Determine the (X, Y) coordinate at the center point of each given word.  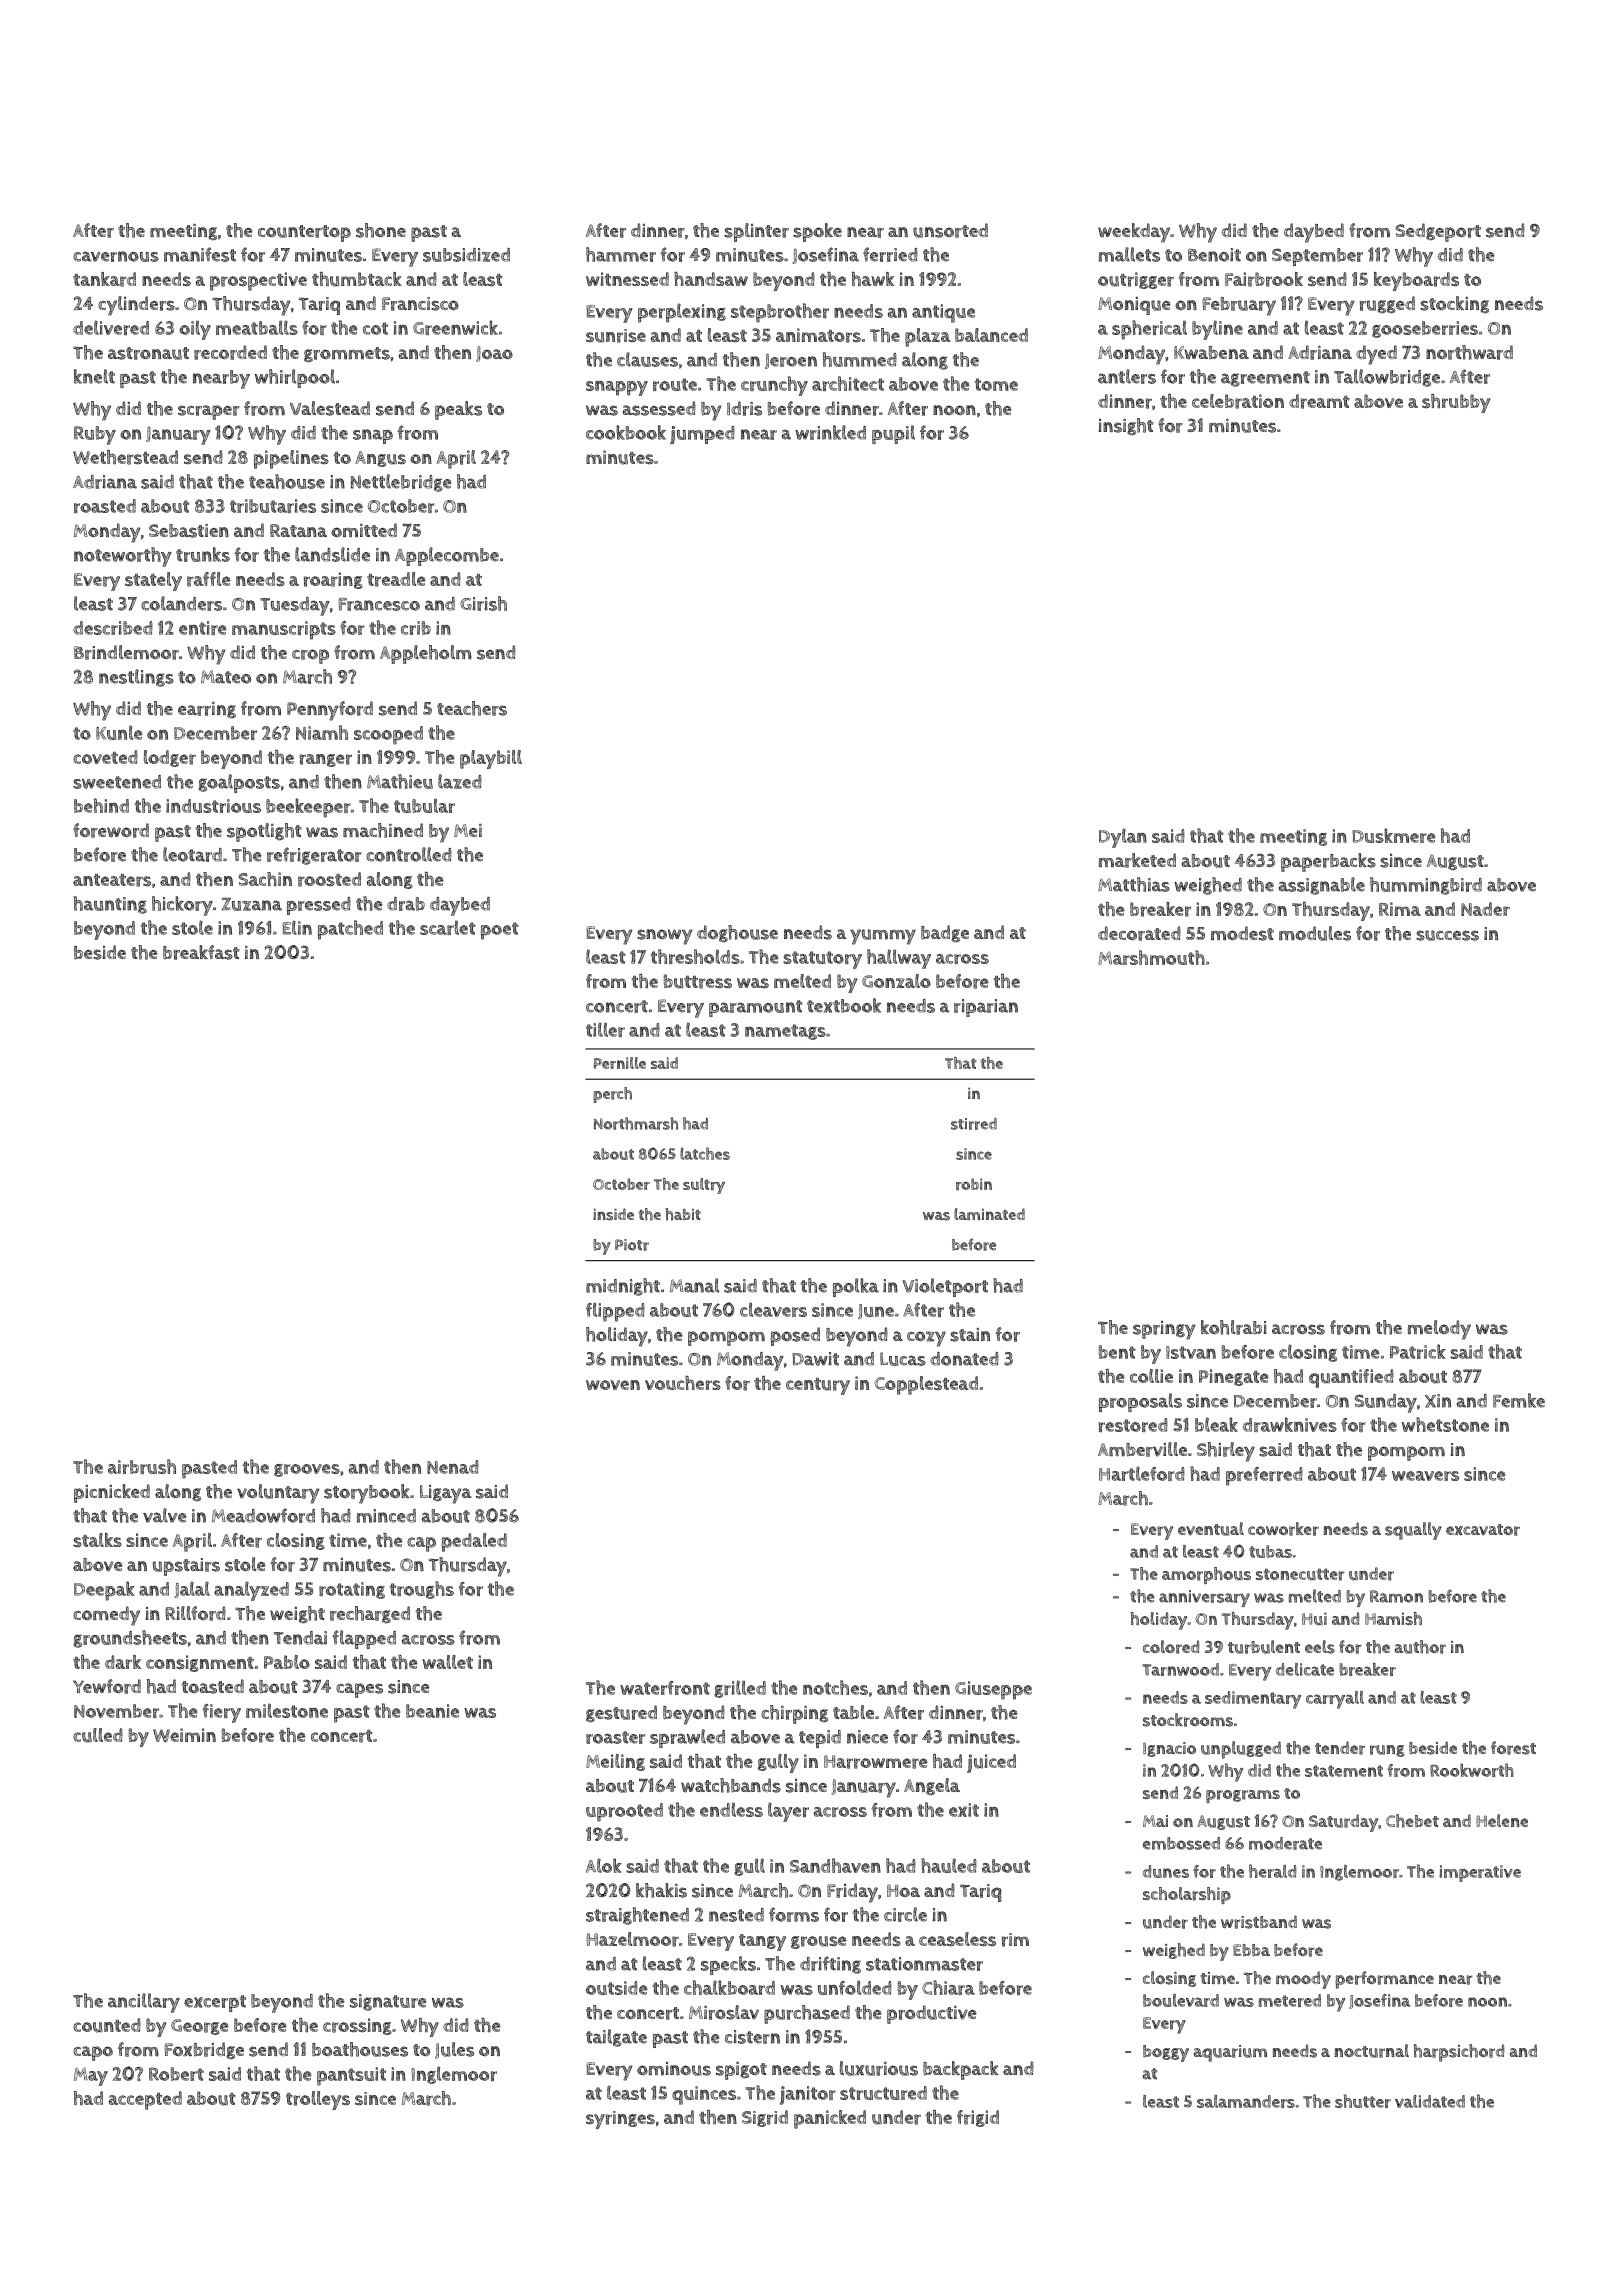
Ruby (95, 435)
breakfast (201, 952)
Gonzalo (896, 981)
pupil (893, 434)
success (1447, 935)
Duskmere (1394, 835)
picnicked (112, 1493)
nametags (785, 1032)
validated (1430, 2101)
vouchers (683, 1383)
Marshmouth (1151, 957)
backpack (961, 2070)
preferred (1264, 1476)
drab (406, 904)
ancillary (144, 2003)
